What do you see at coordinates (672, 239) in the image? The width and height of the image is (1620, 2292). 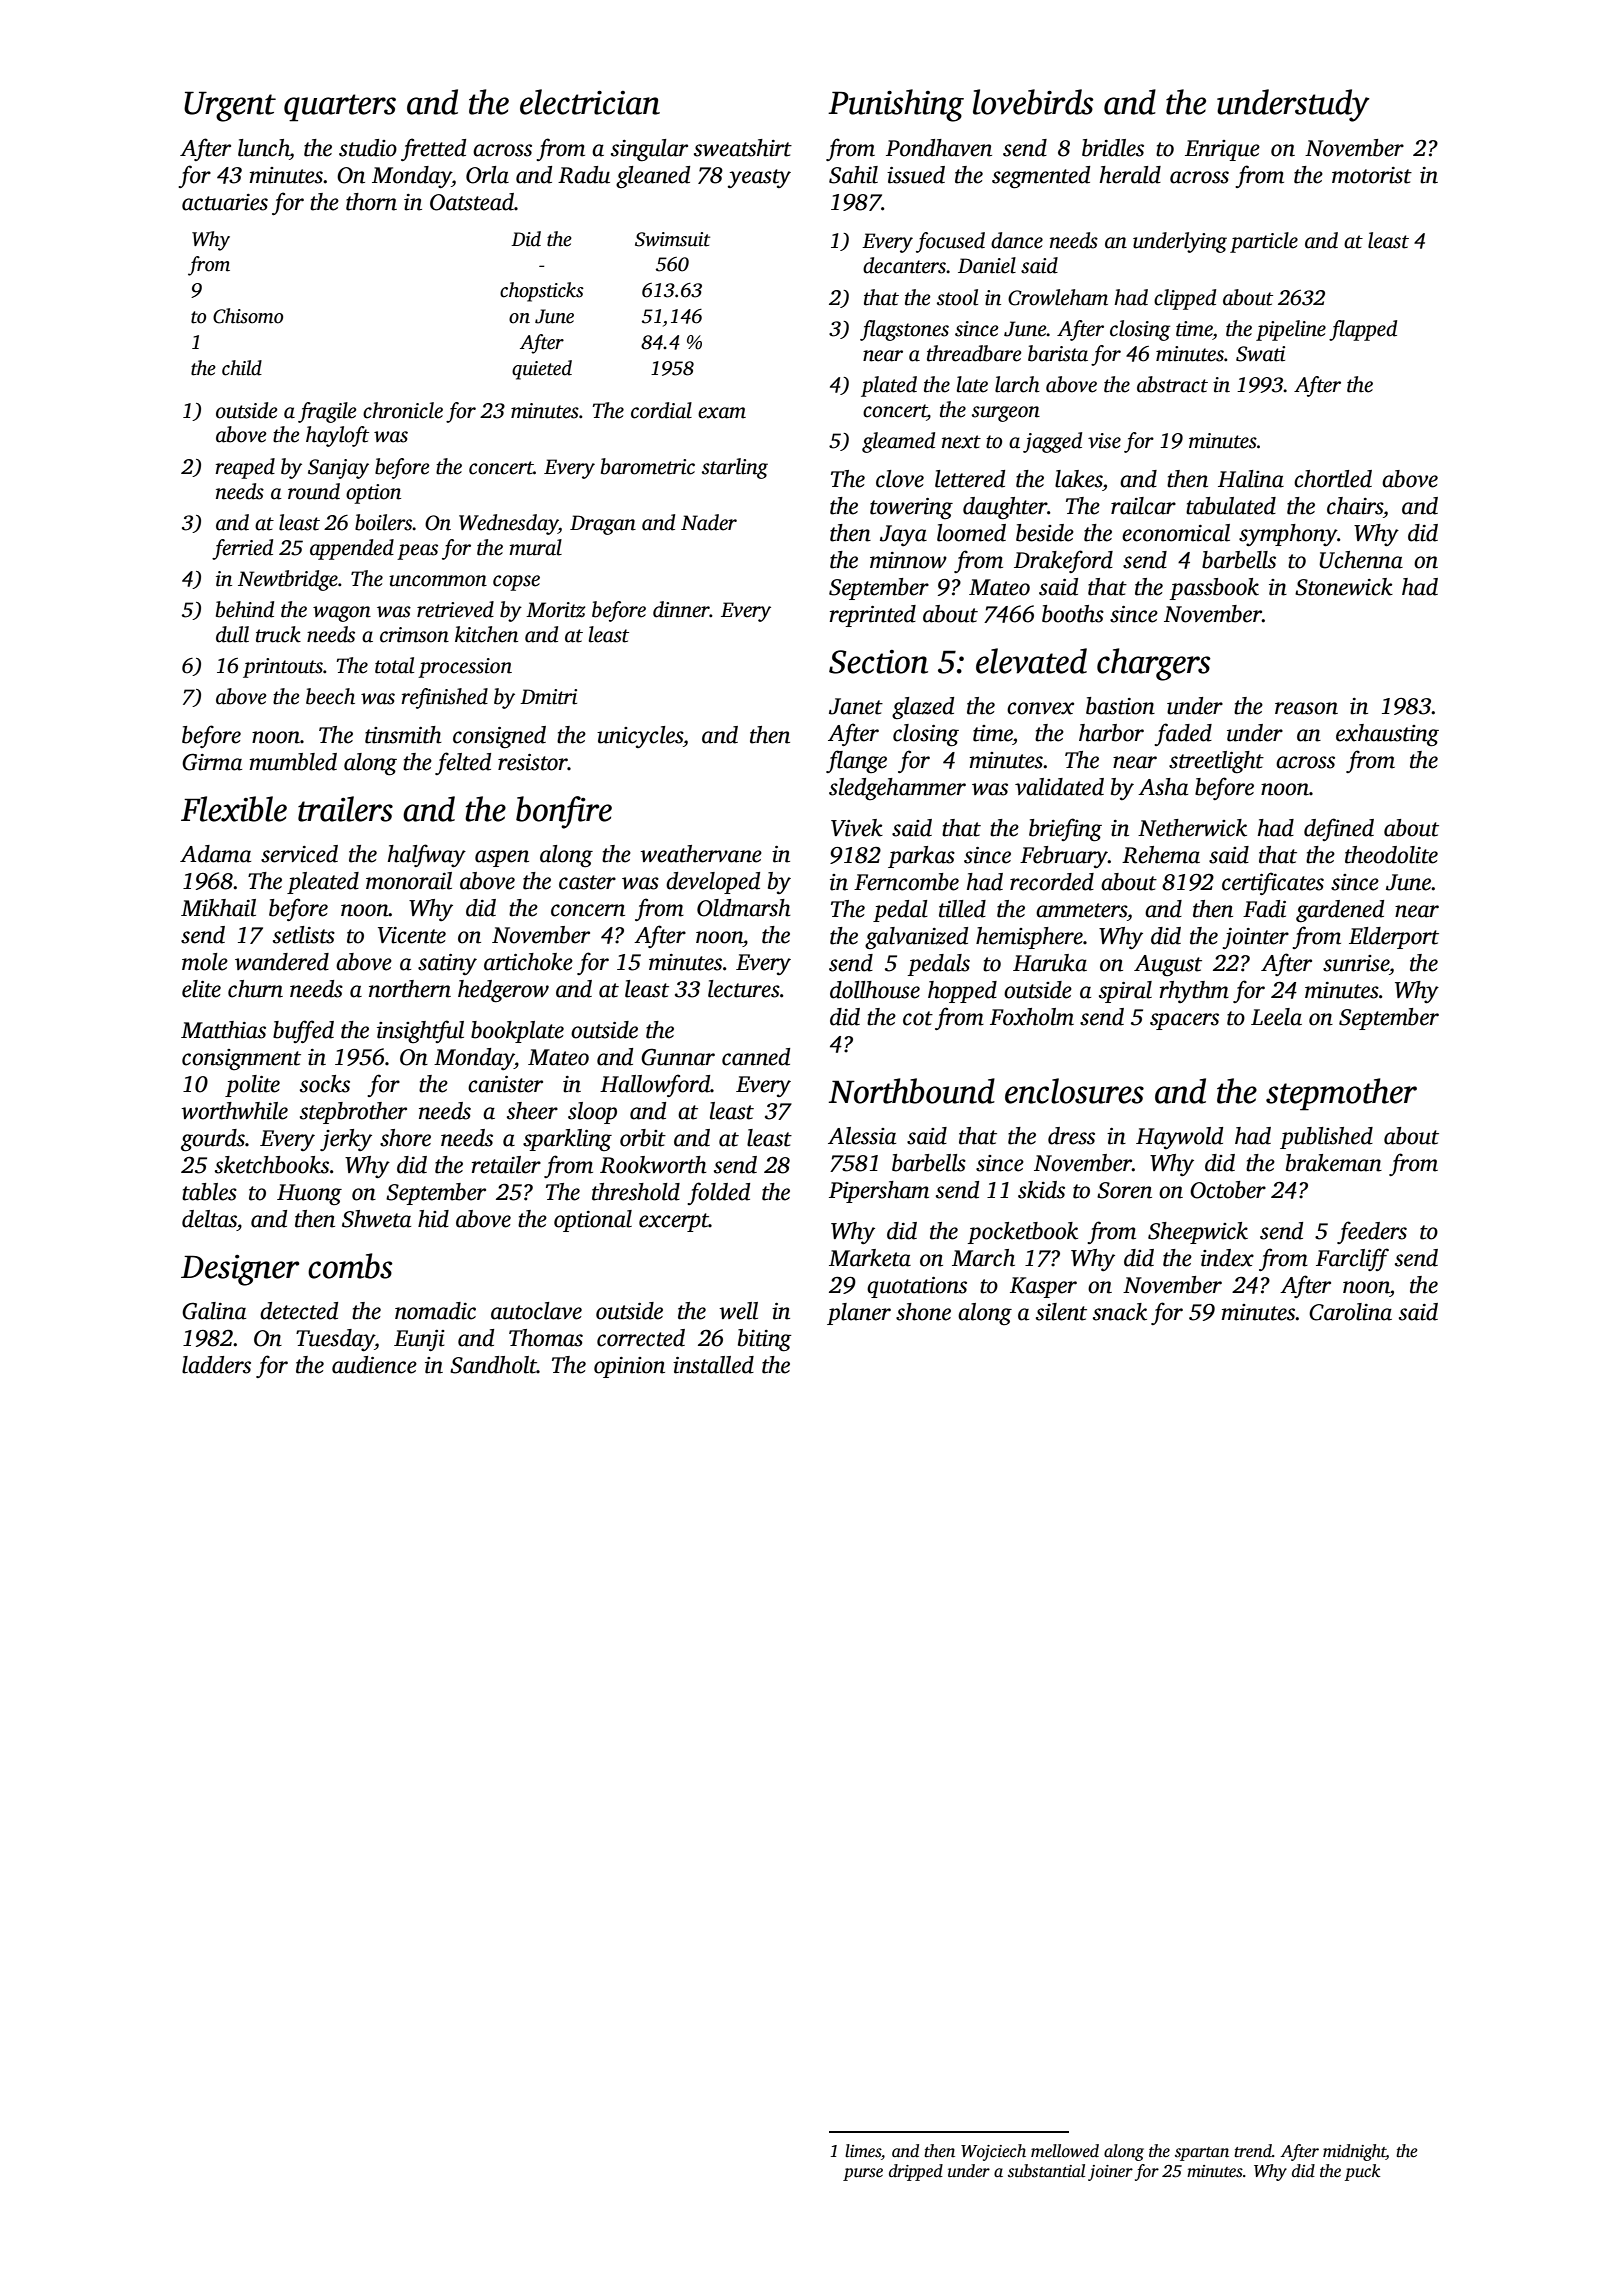 I see `Swimsuit` at bounding box center [672, 239].
